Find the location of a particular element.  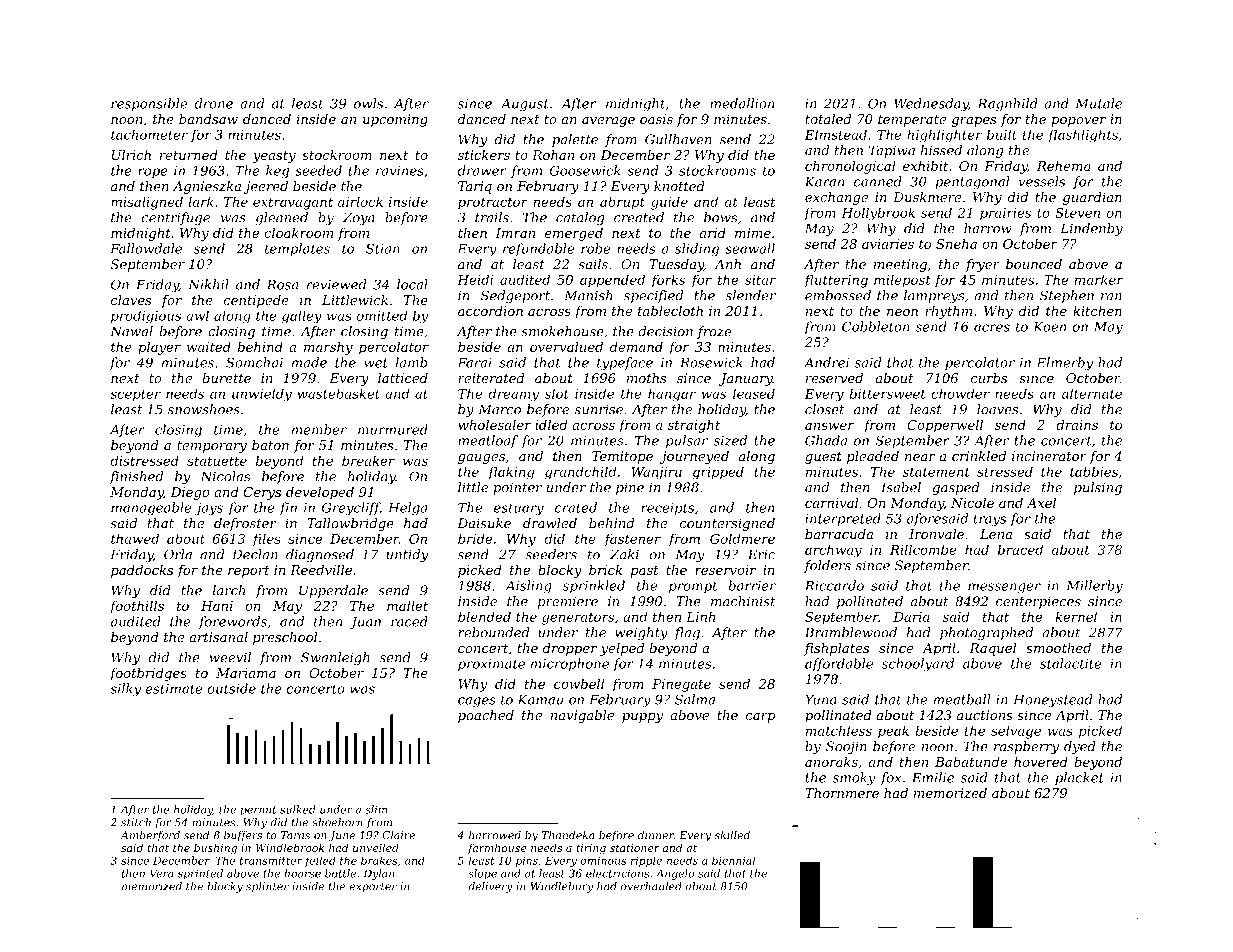

Babatunde is located at coordinates (971, 762).
